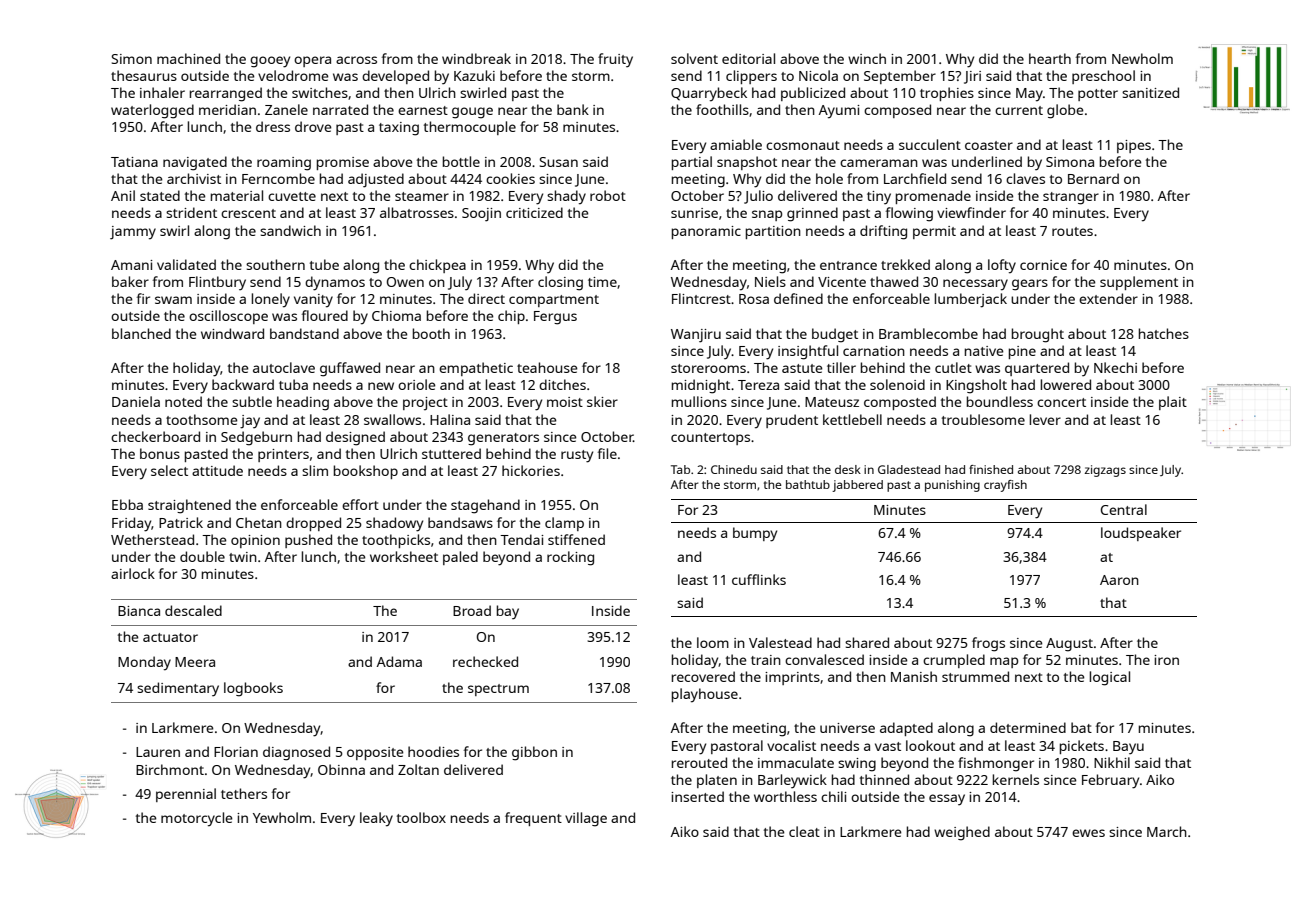 This page has height=924, width=1308. I want to click on straightened, so click(189, 506).
